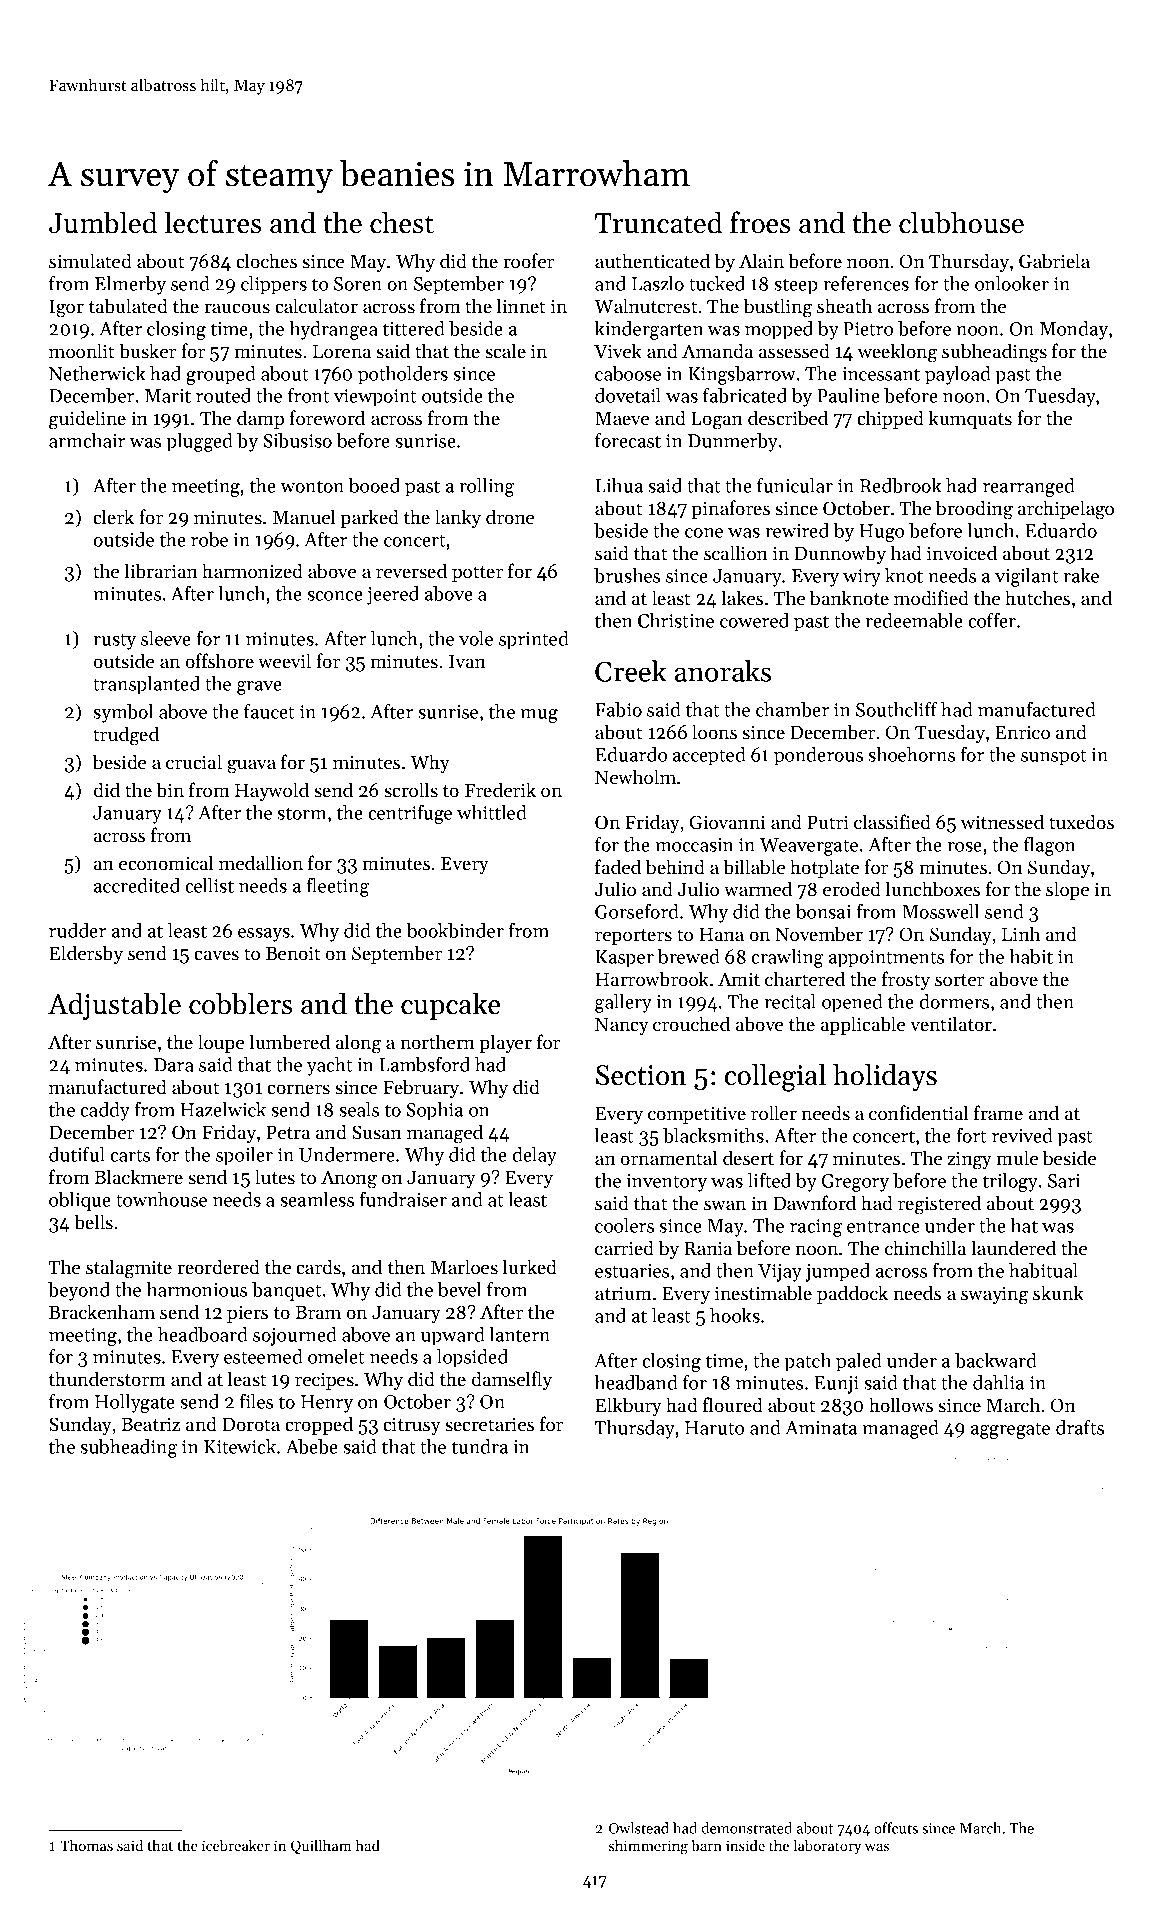 The width and height of the page is (1165, 1920). Describe the element at coordinates (209, 539) in the page. I see `robe` at that location.
